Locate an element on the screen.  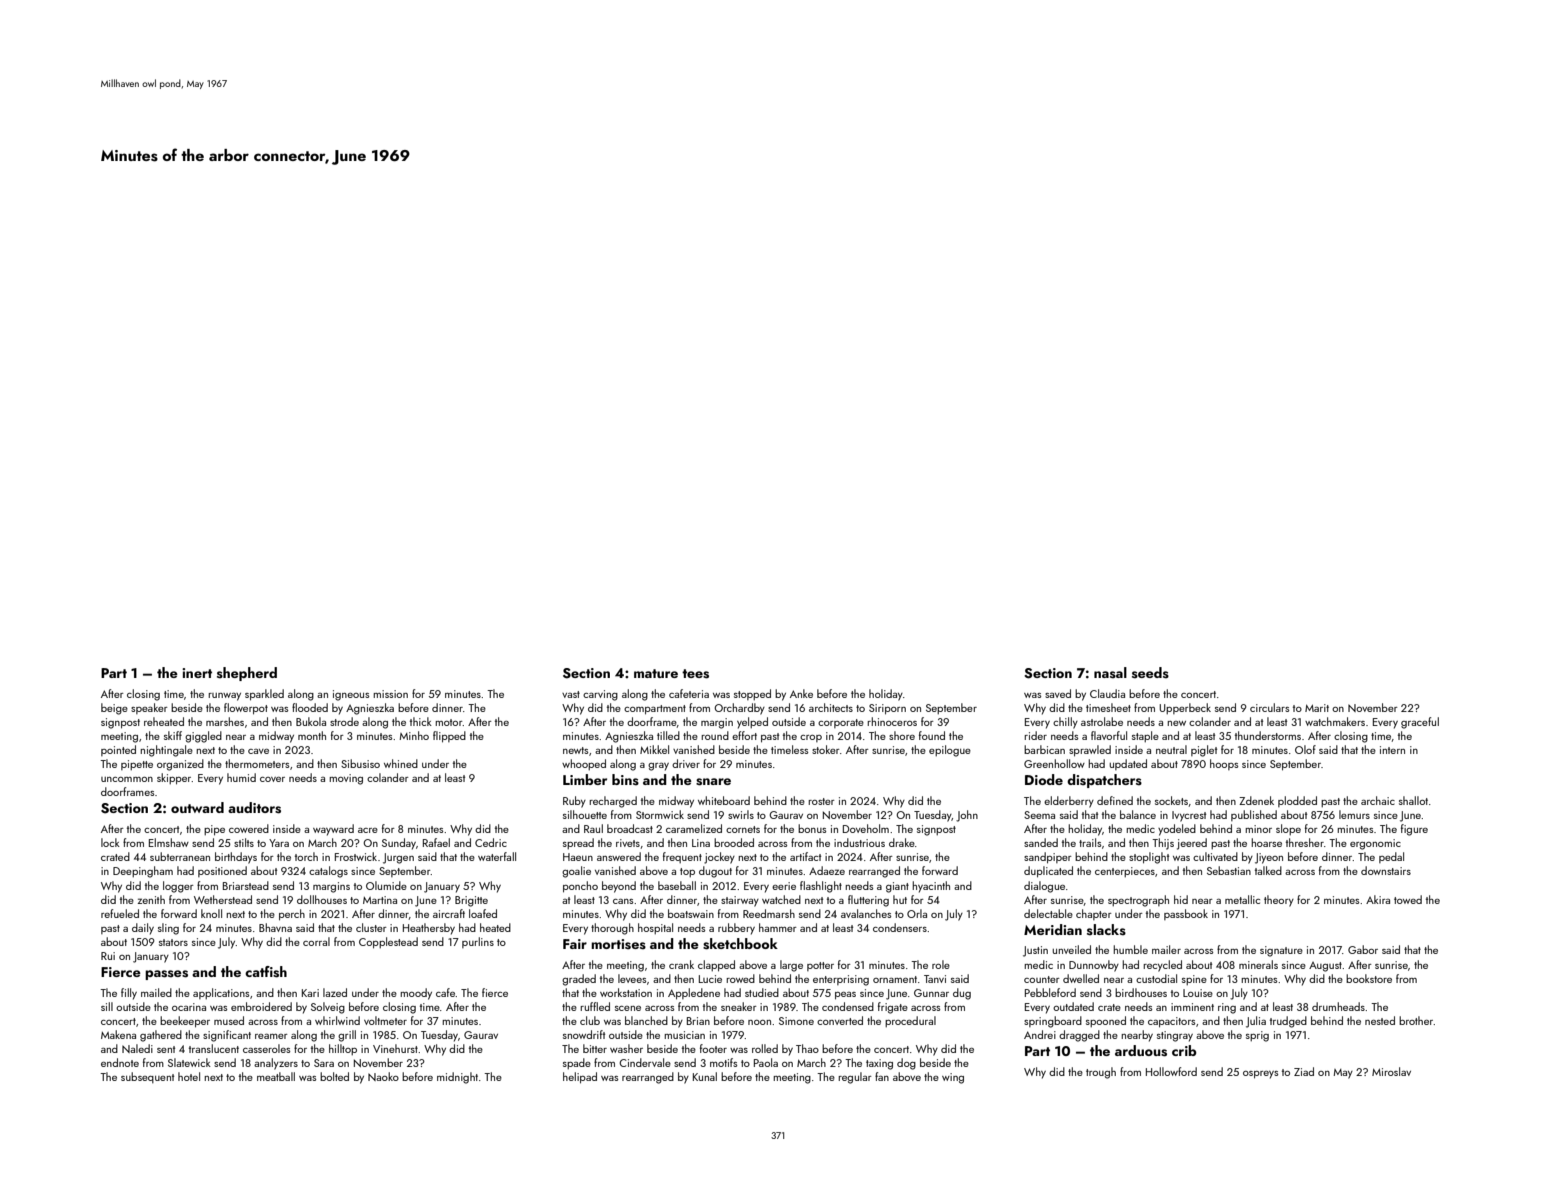
seeds is located at coordinates (1150, 673).
